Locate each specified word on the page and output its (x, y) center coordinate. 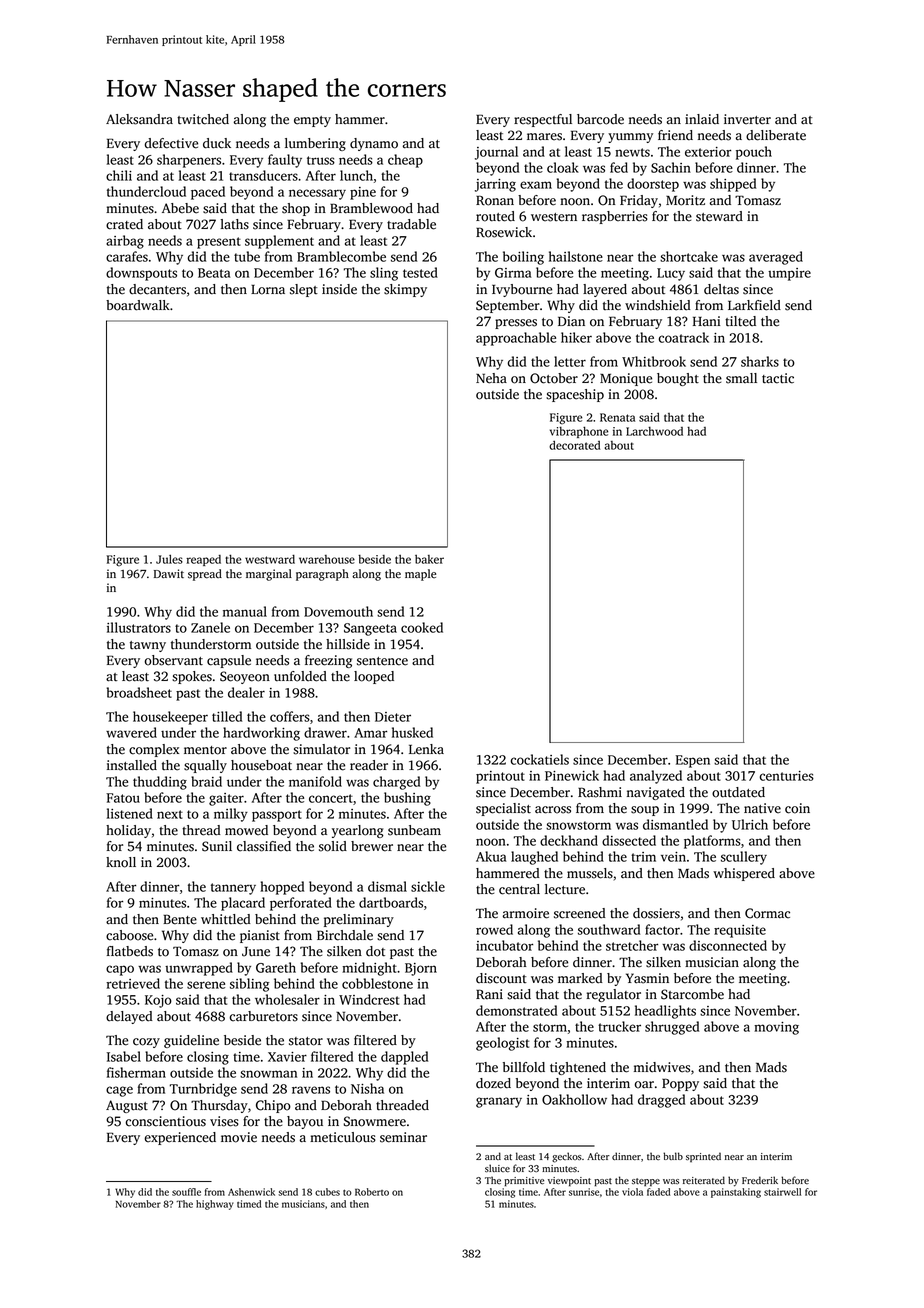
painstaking (736, 1193)
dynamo (374, 144)
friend (675, 135)
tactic (778, 378)
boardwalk (138, 305)
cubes (327, 1192)
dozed (493, 1083)
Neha (491, 378)
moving (776, 1028)
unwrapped (199, 969)
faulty (285, 161)
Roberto (372, 1192)
